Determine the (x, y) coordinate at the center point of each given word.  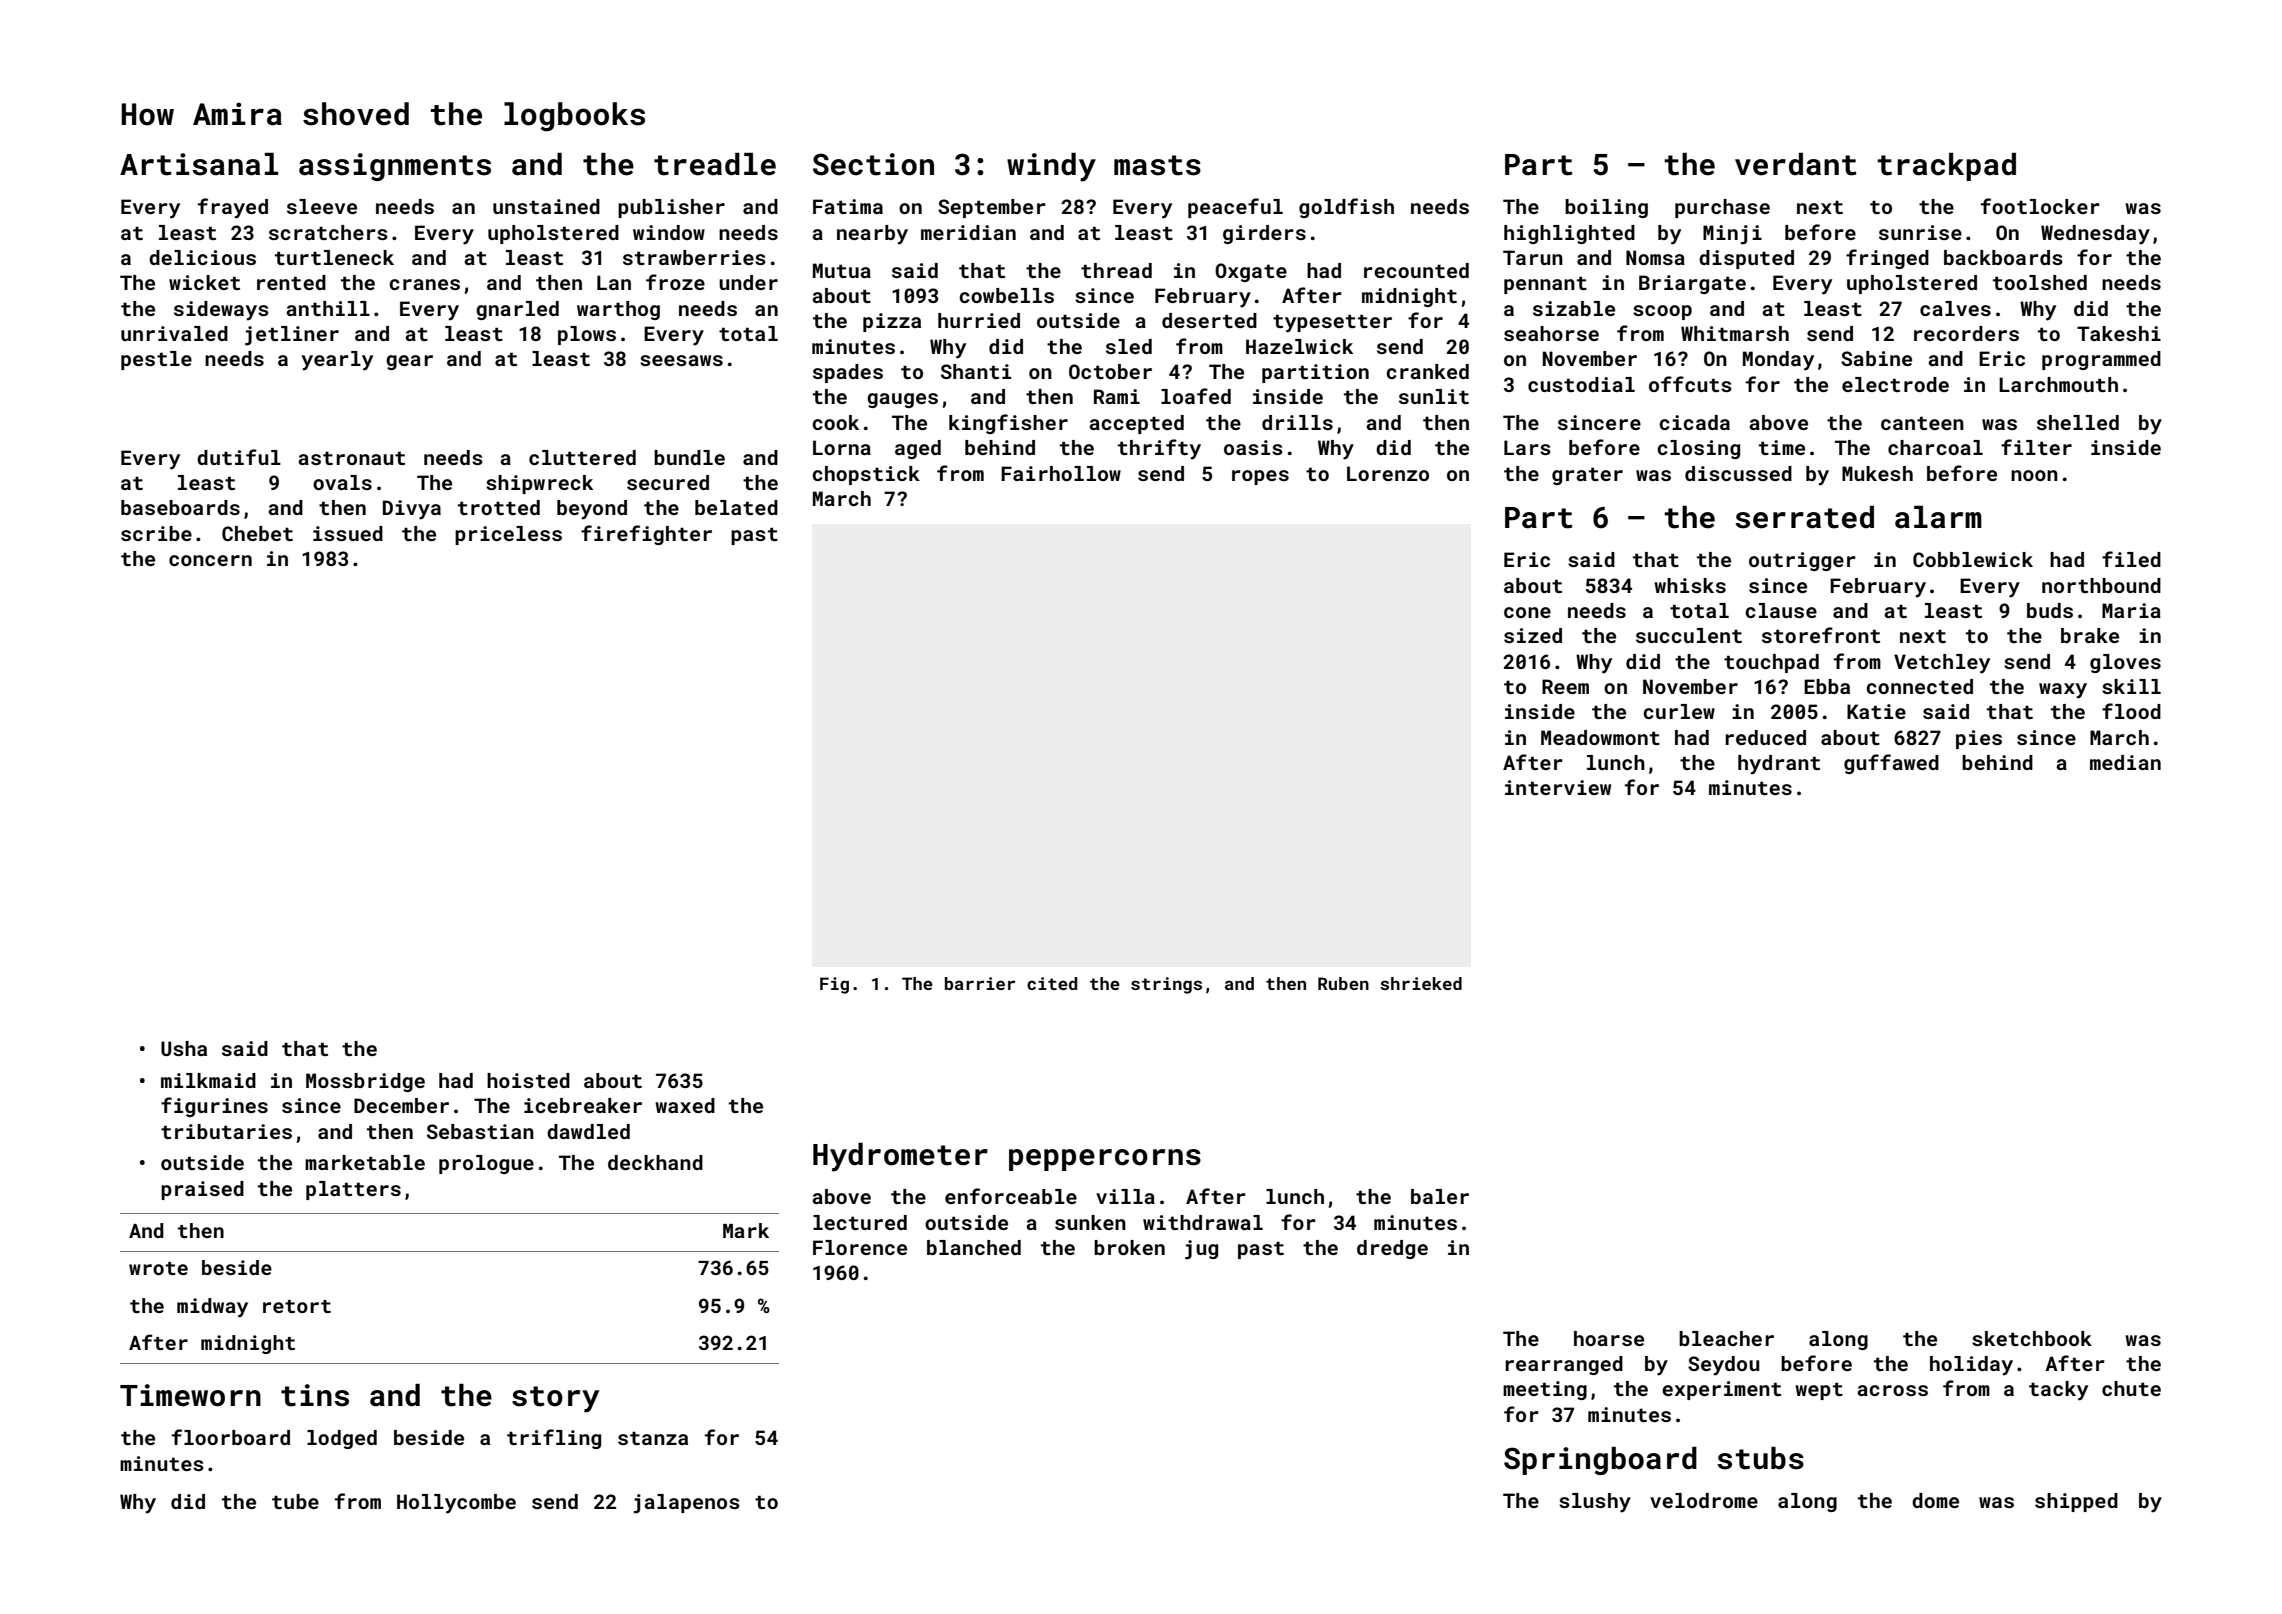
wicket (204, 282)
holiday (1971, 1366)
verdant (1795, 164)
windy (1051, 167)
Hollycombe (456, 1504)
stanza (653, 1438)
